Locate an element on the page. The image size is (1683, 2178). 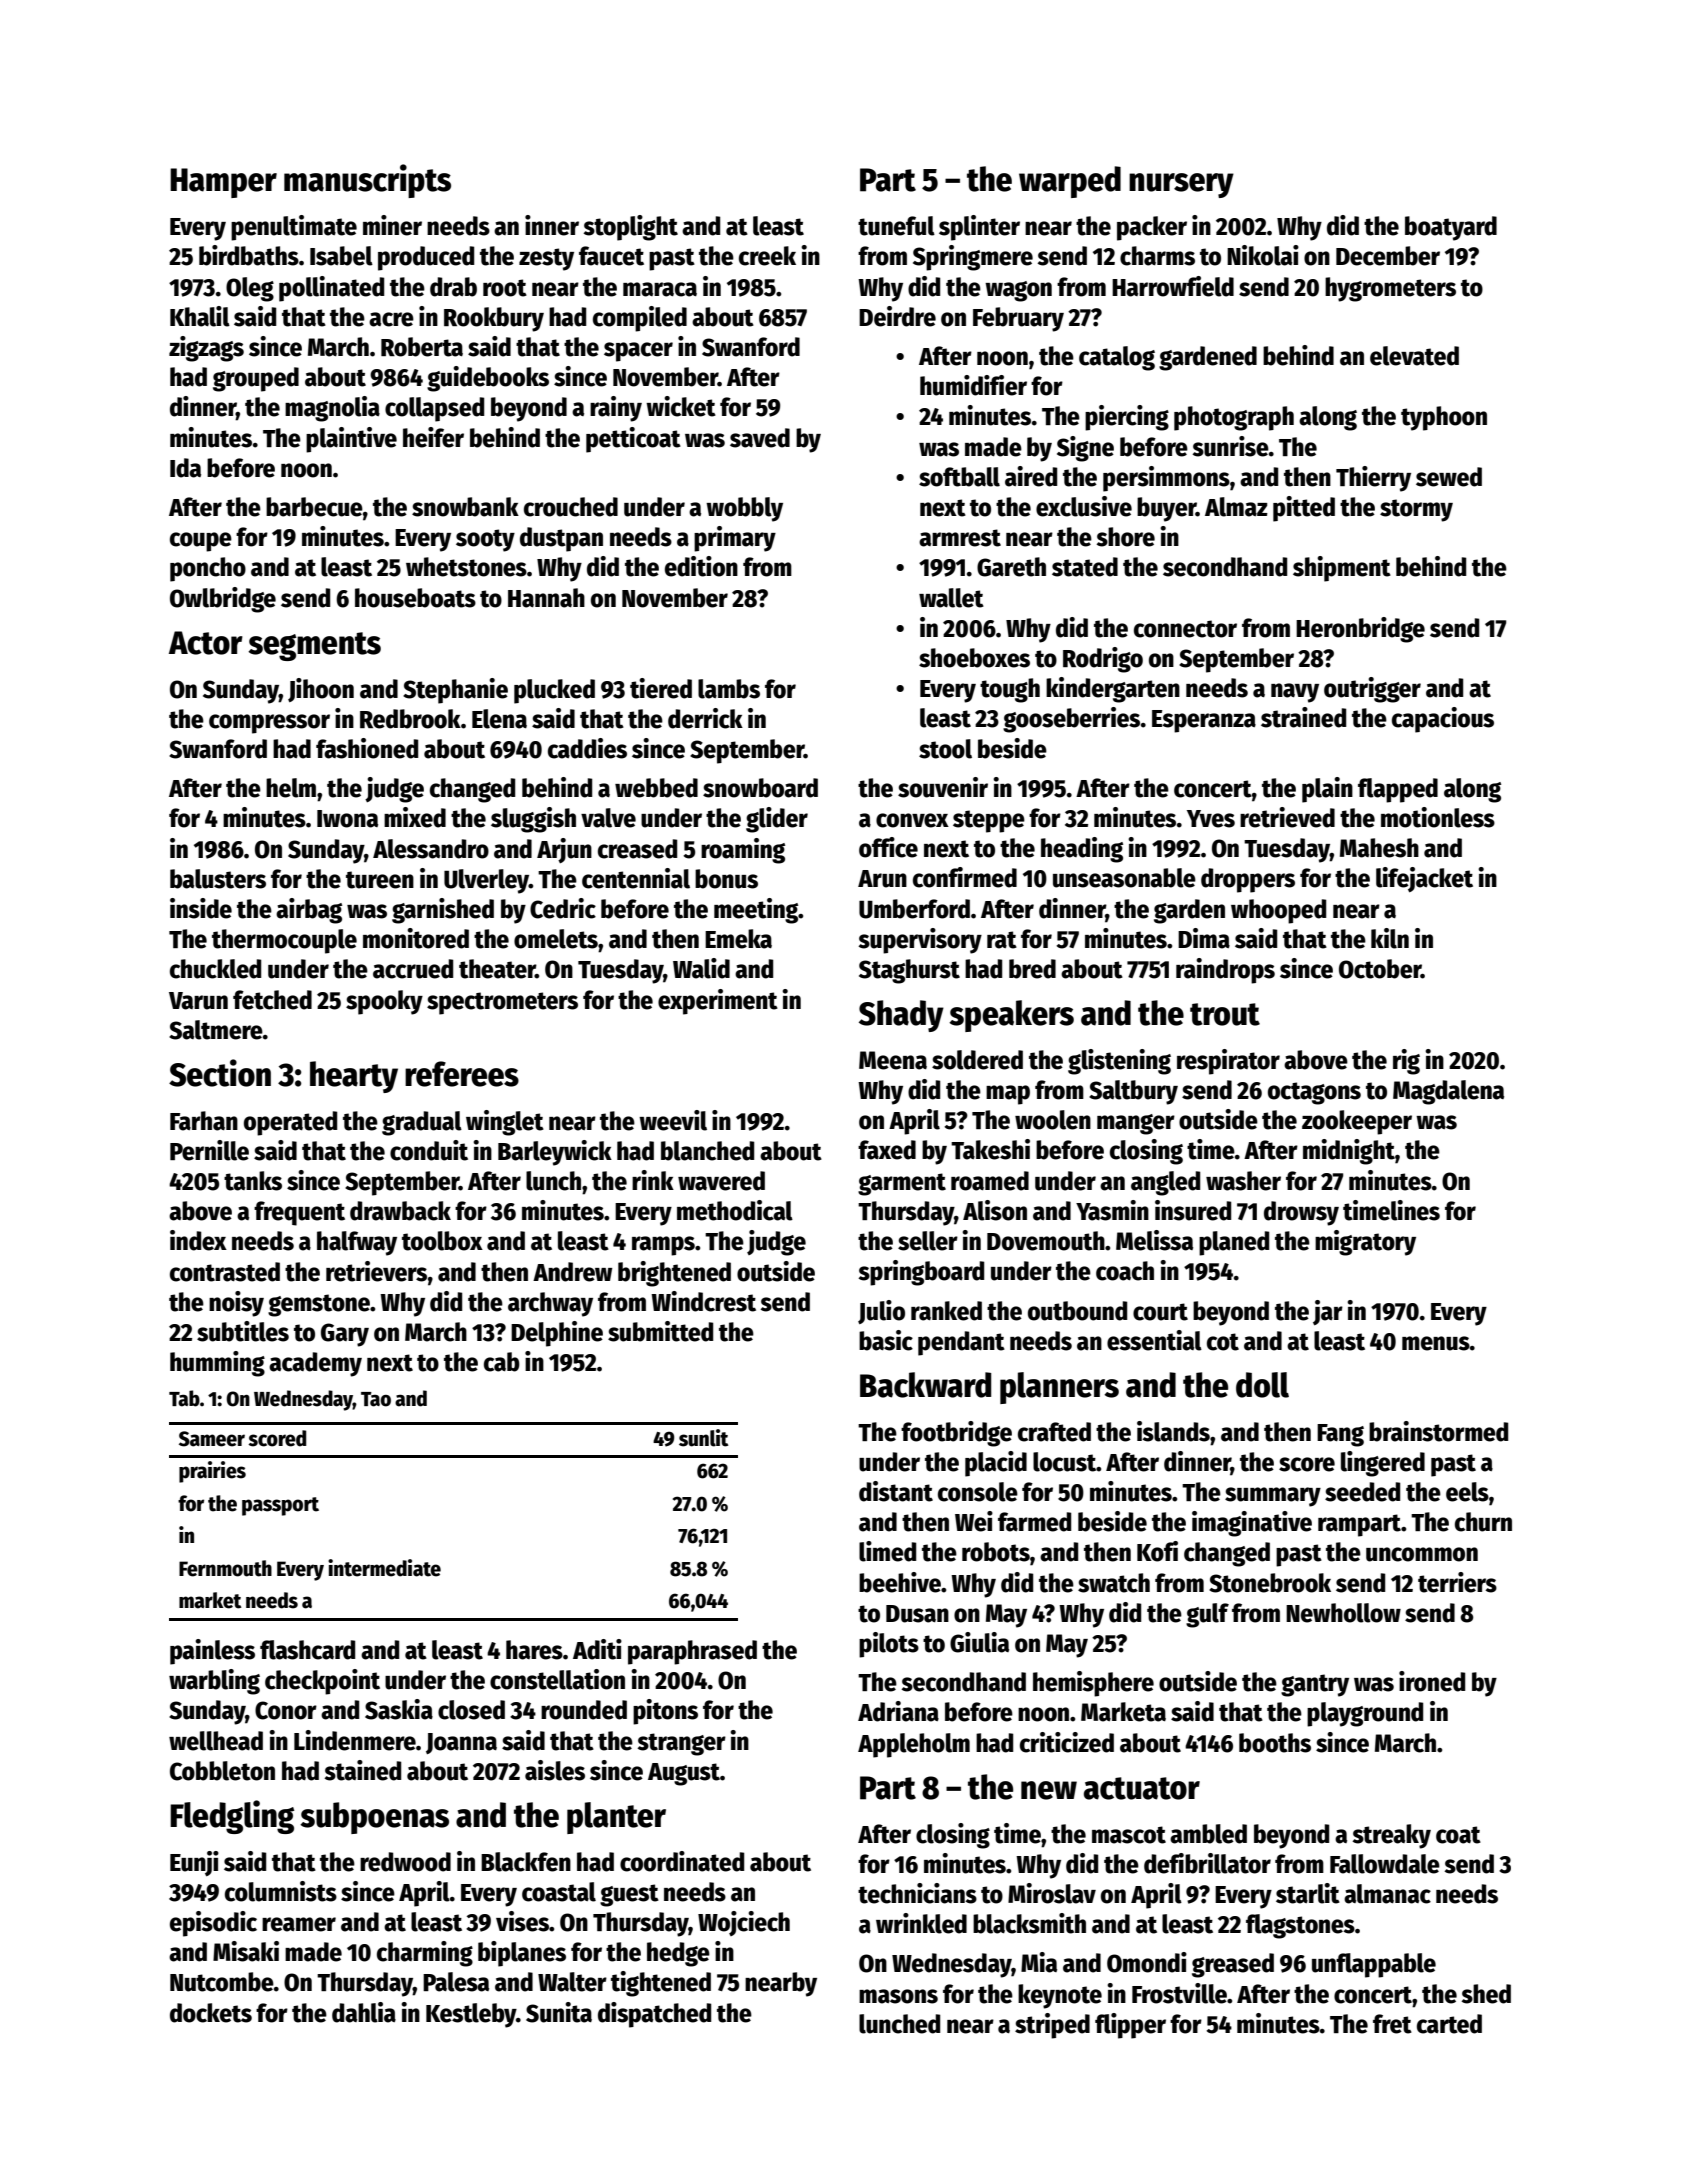
Walid is located at coordinates (701, 968).
